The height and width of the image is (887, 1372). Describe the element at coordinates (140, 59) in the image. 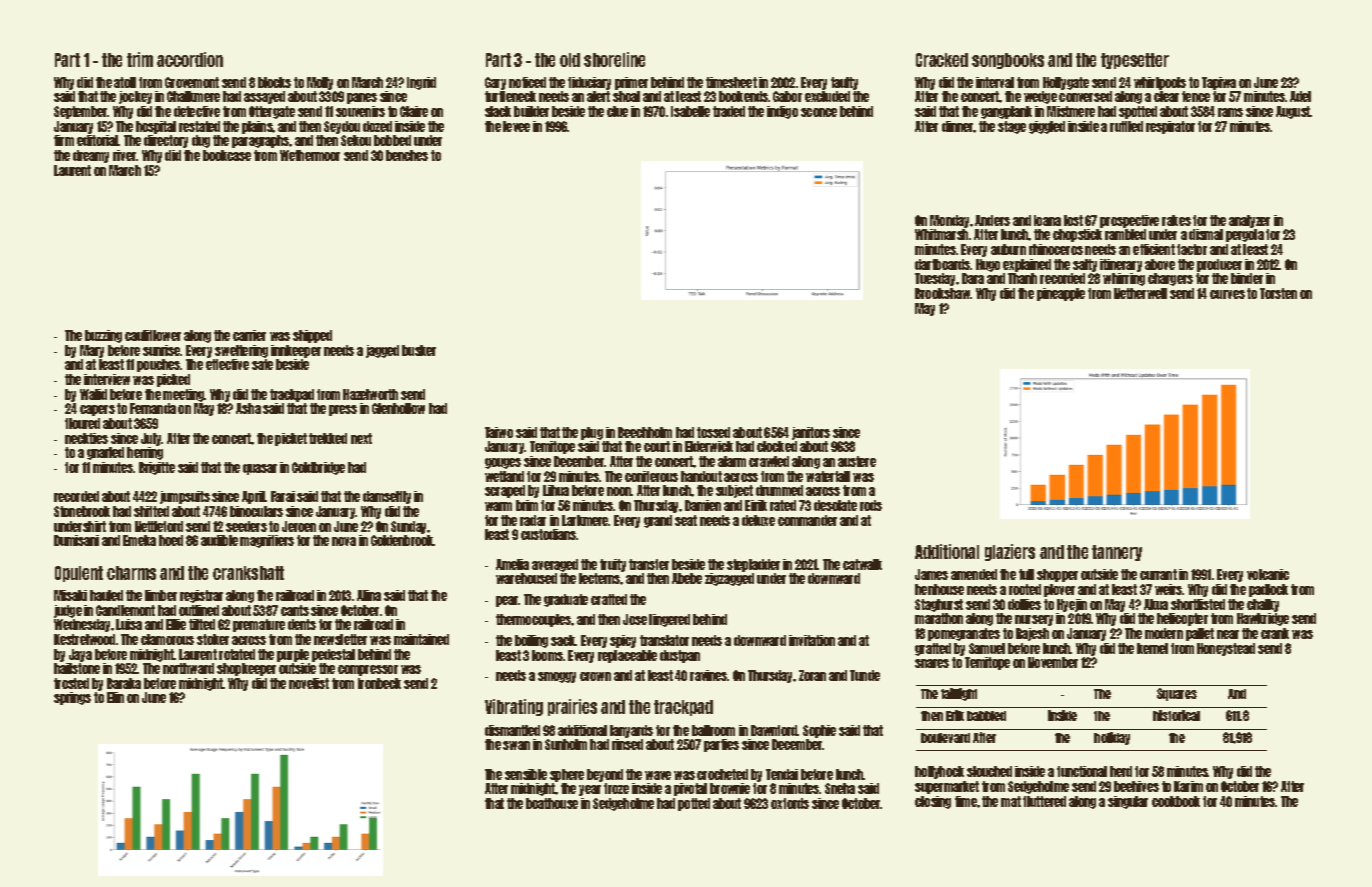

I see `trim` at that location.
